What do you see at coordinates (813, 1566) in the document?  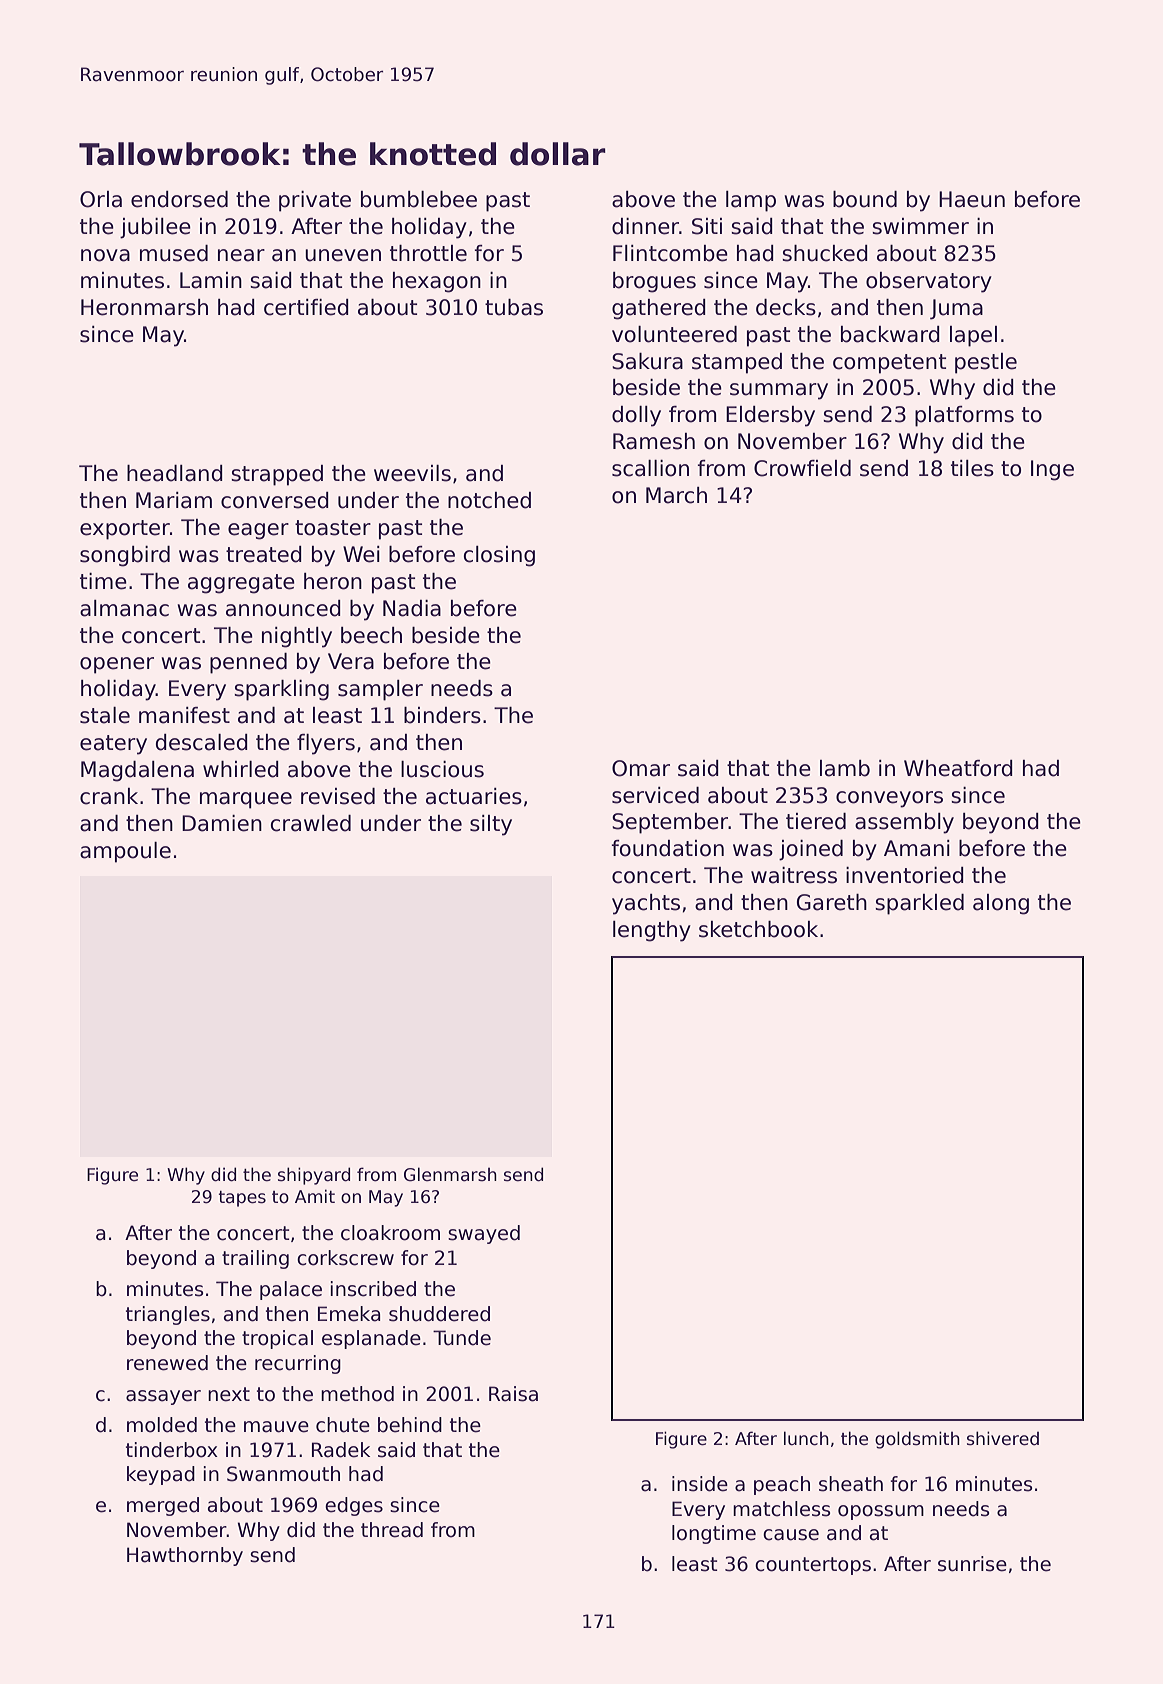 I see `countertops` at bounding box center [813, 1566].
